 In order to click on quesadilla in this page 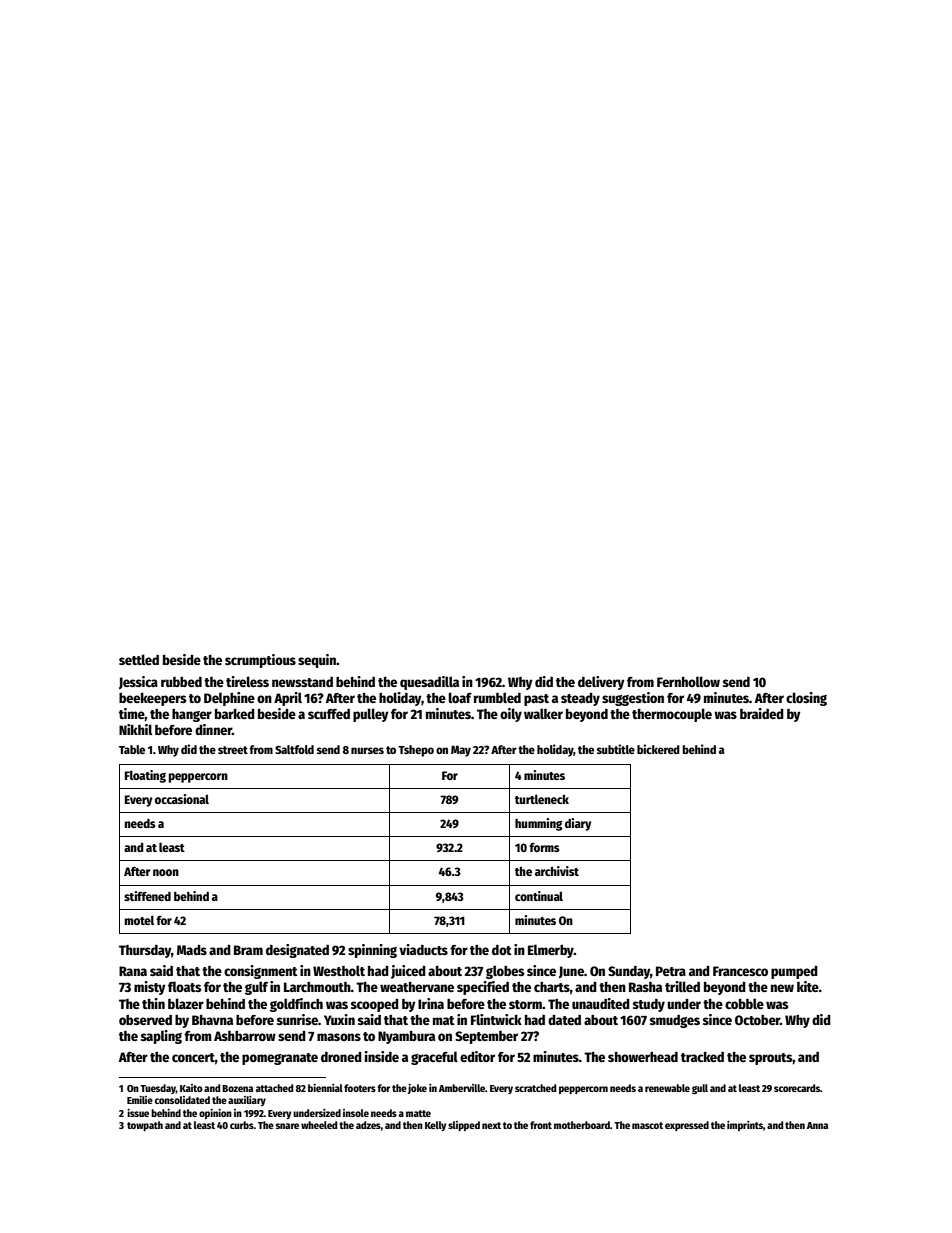, I will do `click(429, 683)`.
